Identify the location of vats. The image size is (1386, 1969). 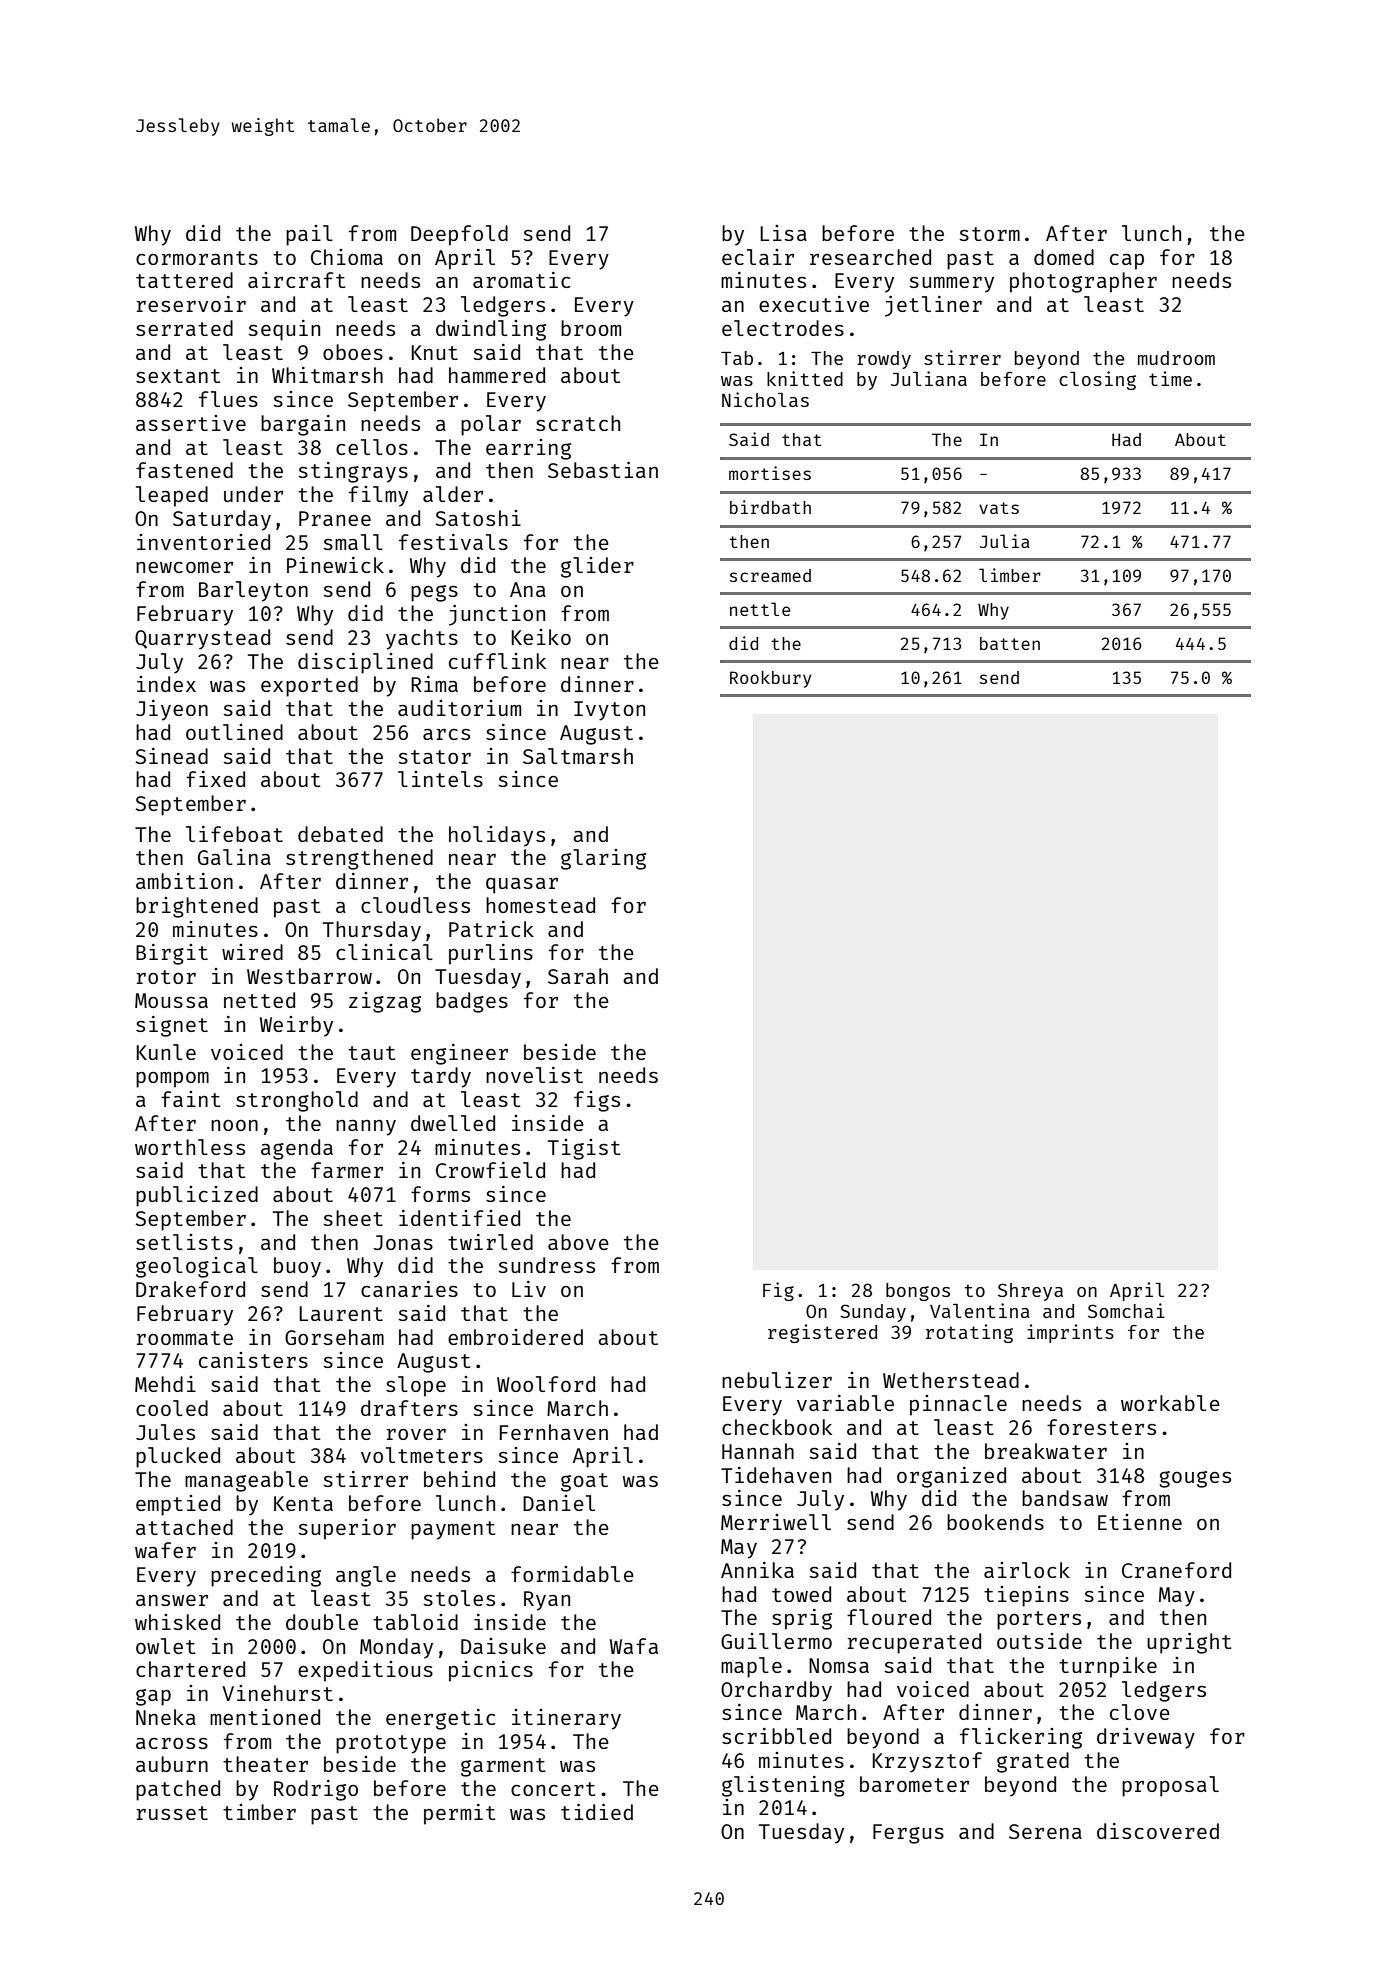
(999, 508).
